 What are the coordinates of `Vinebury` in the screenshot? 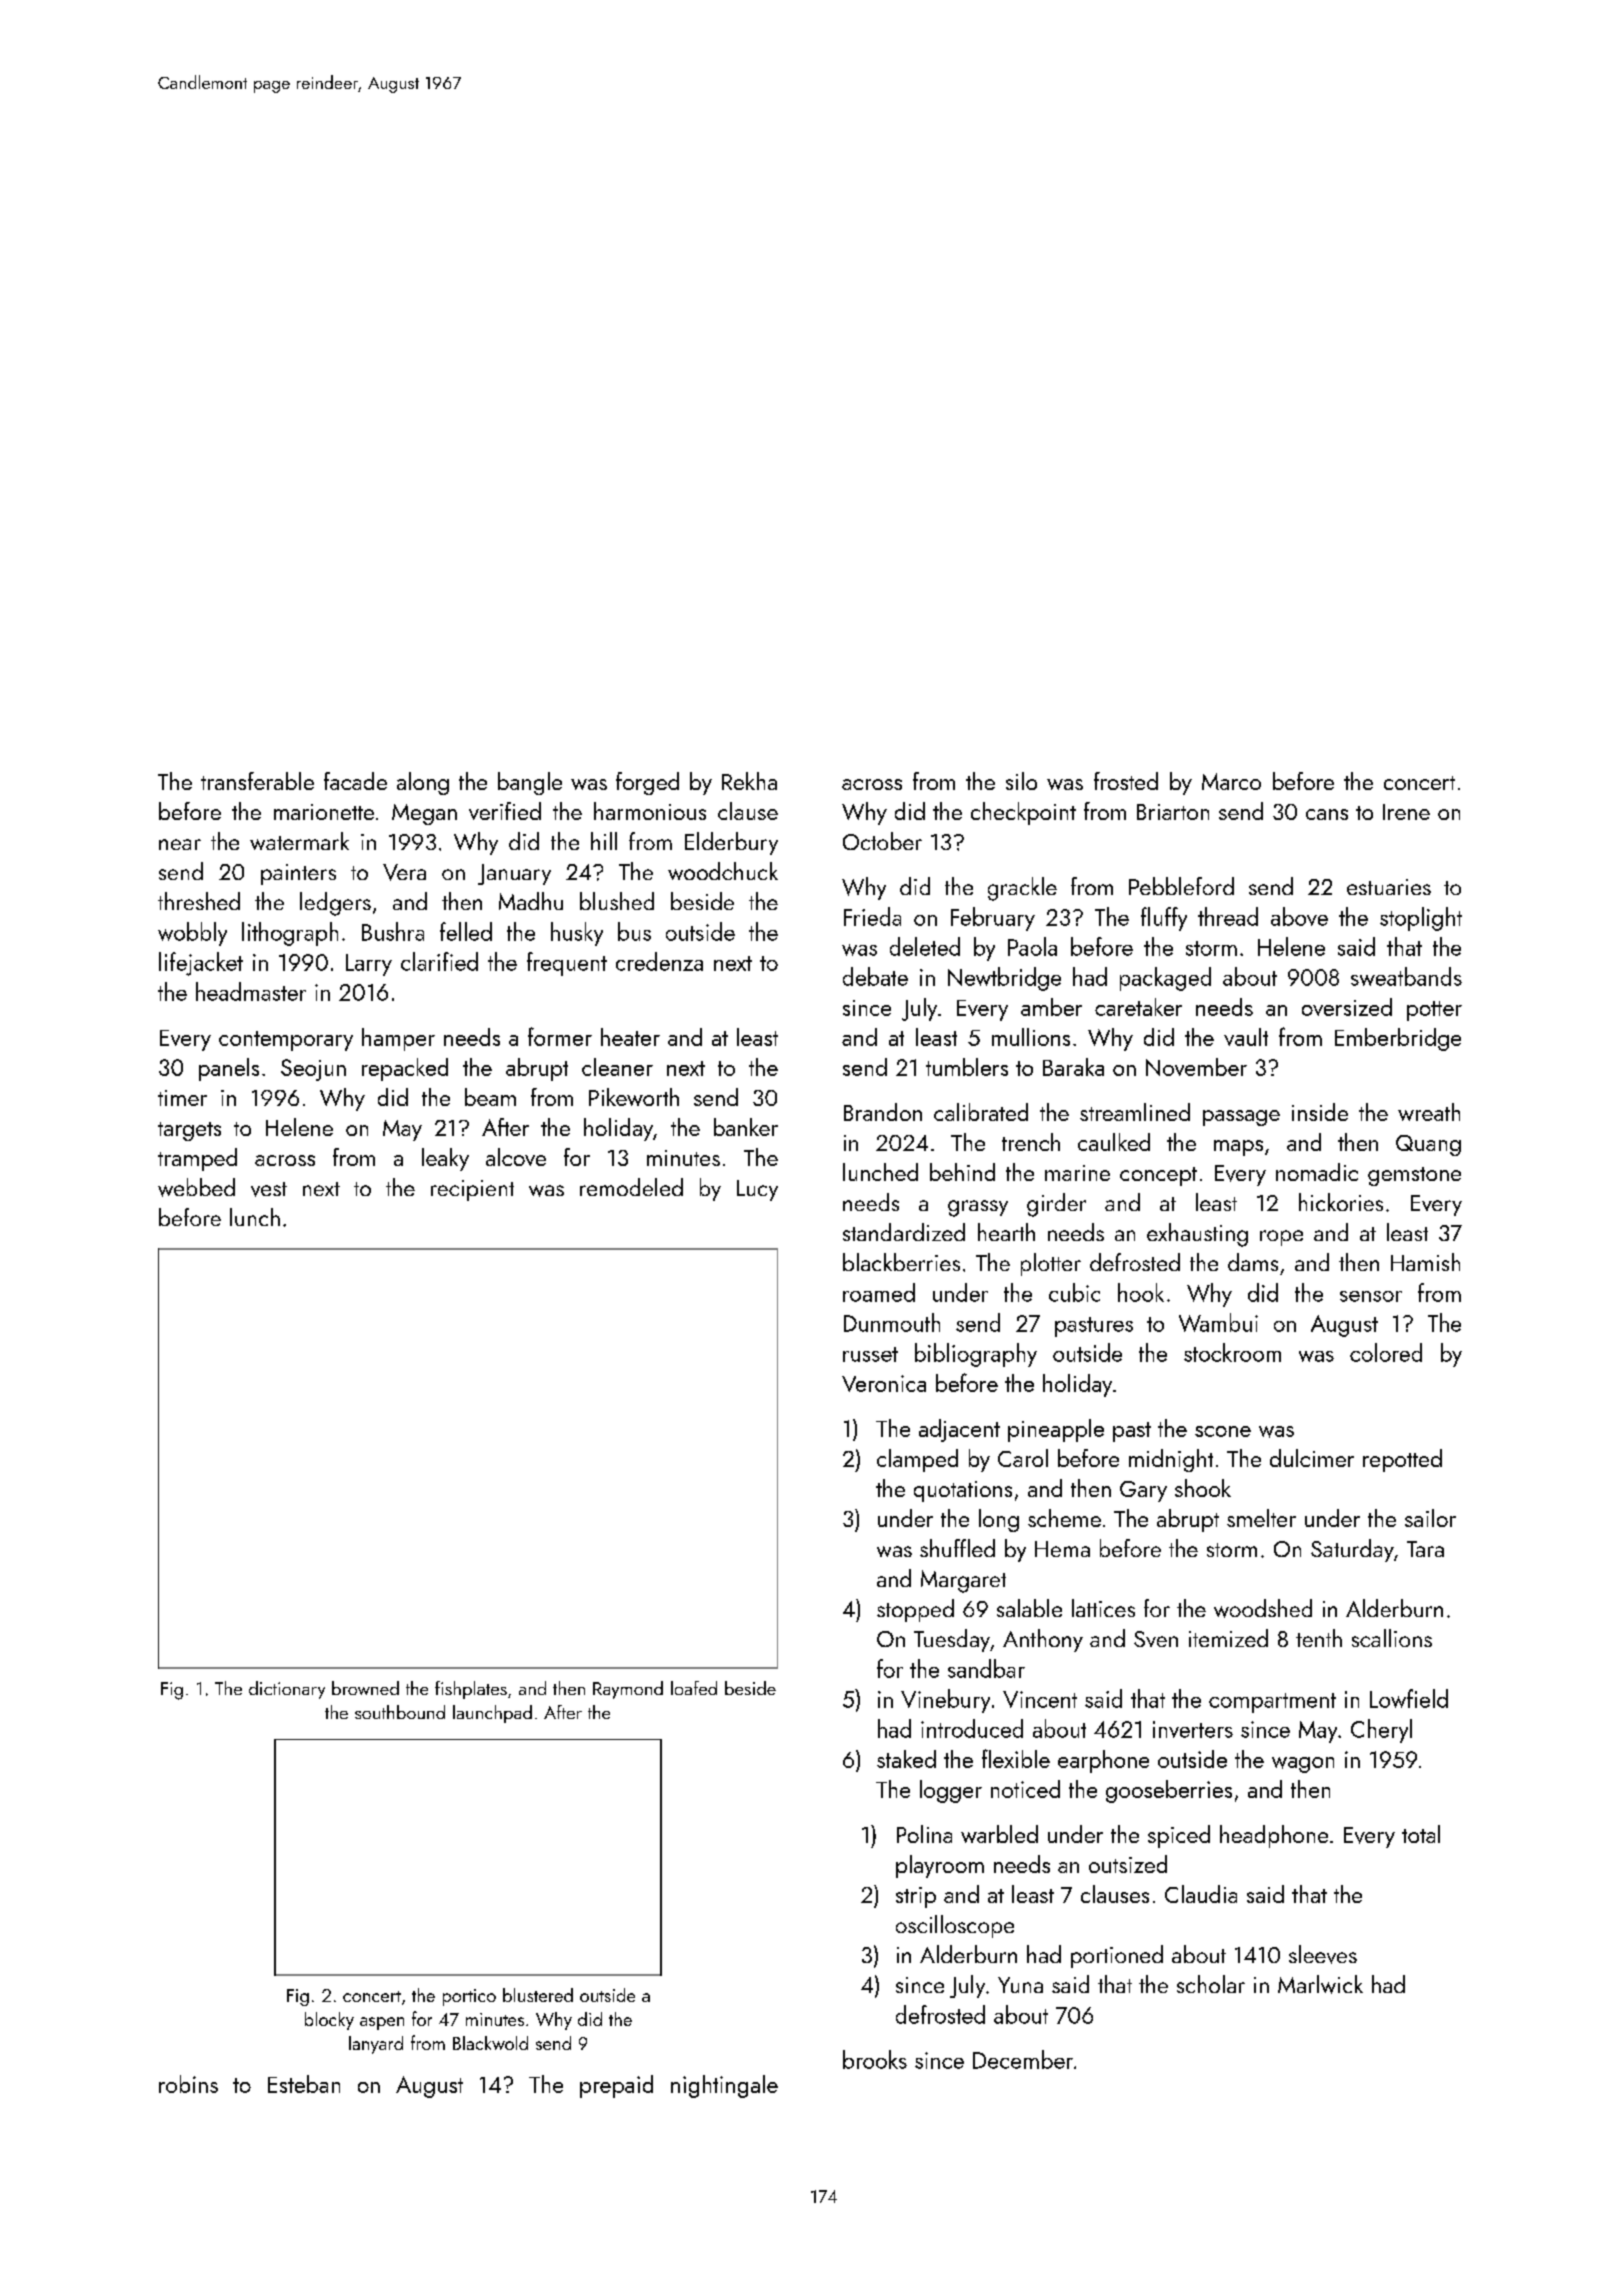 It's located at (945, 1701).
